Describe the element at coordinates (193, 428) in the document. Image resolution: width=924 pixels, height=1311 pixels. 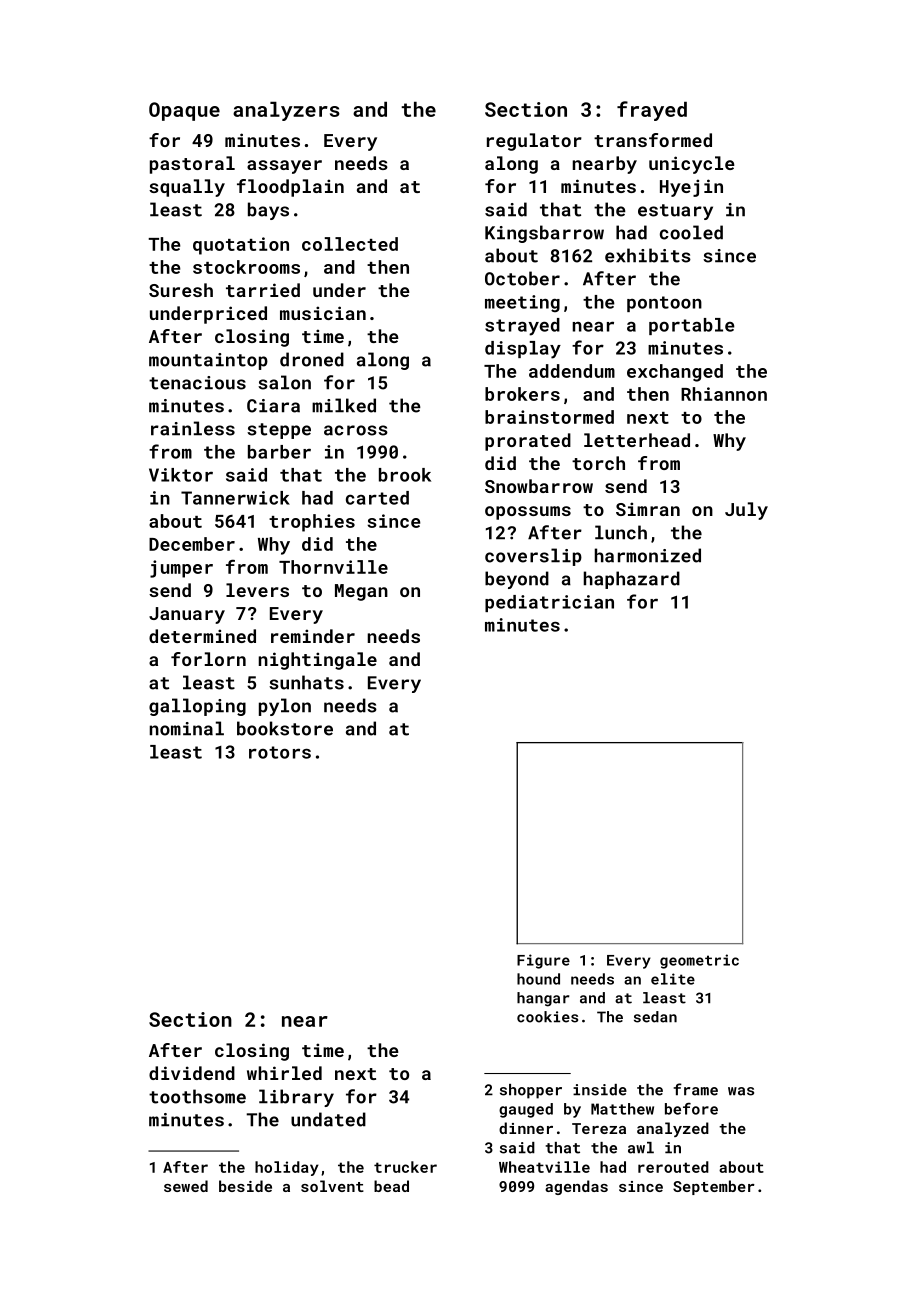
I see `rainless` at that location.
